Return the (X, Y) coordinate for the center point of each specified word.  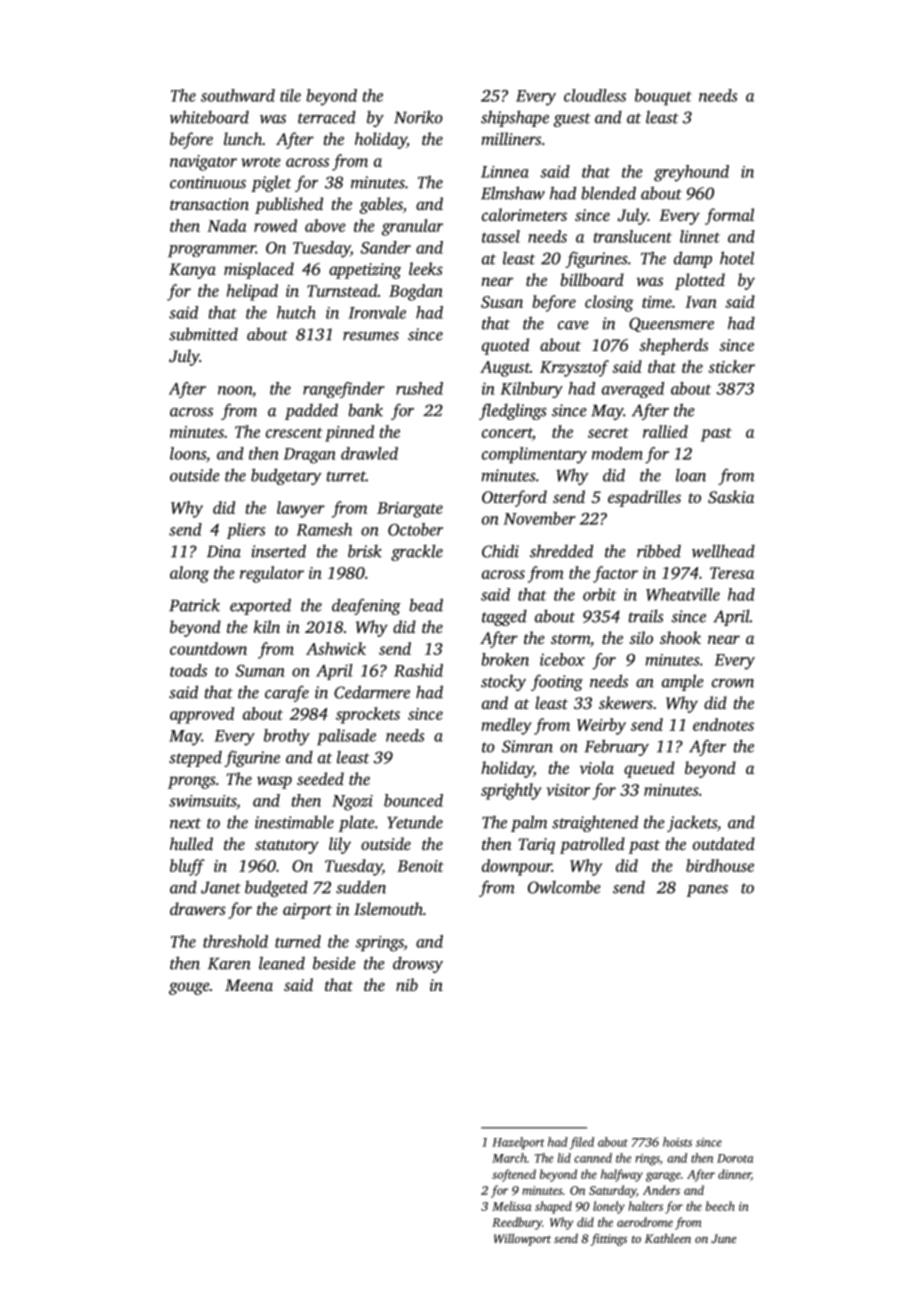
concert (507, 433)
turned (298, 941)
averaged (633, 390)
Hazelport (518, 1143)
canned (593, 1158)
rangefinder (344, 390)
